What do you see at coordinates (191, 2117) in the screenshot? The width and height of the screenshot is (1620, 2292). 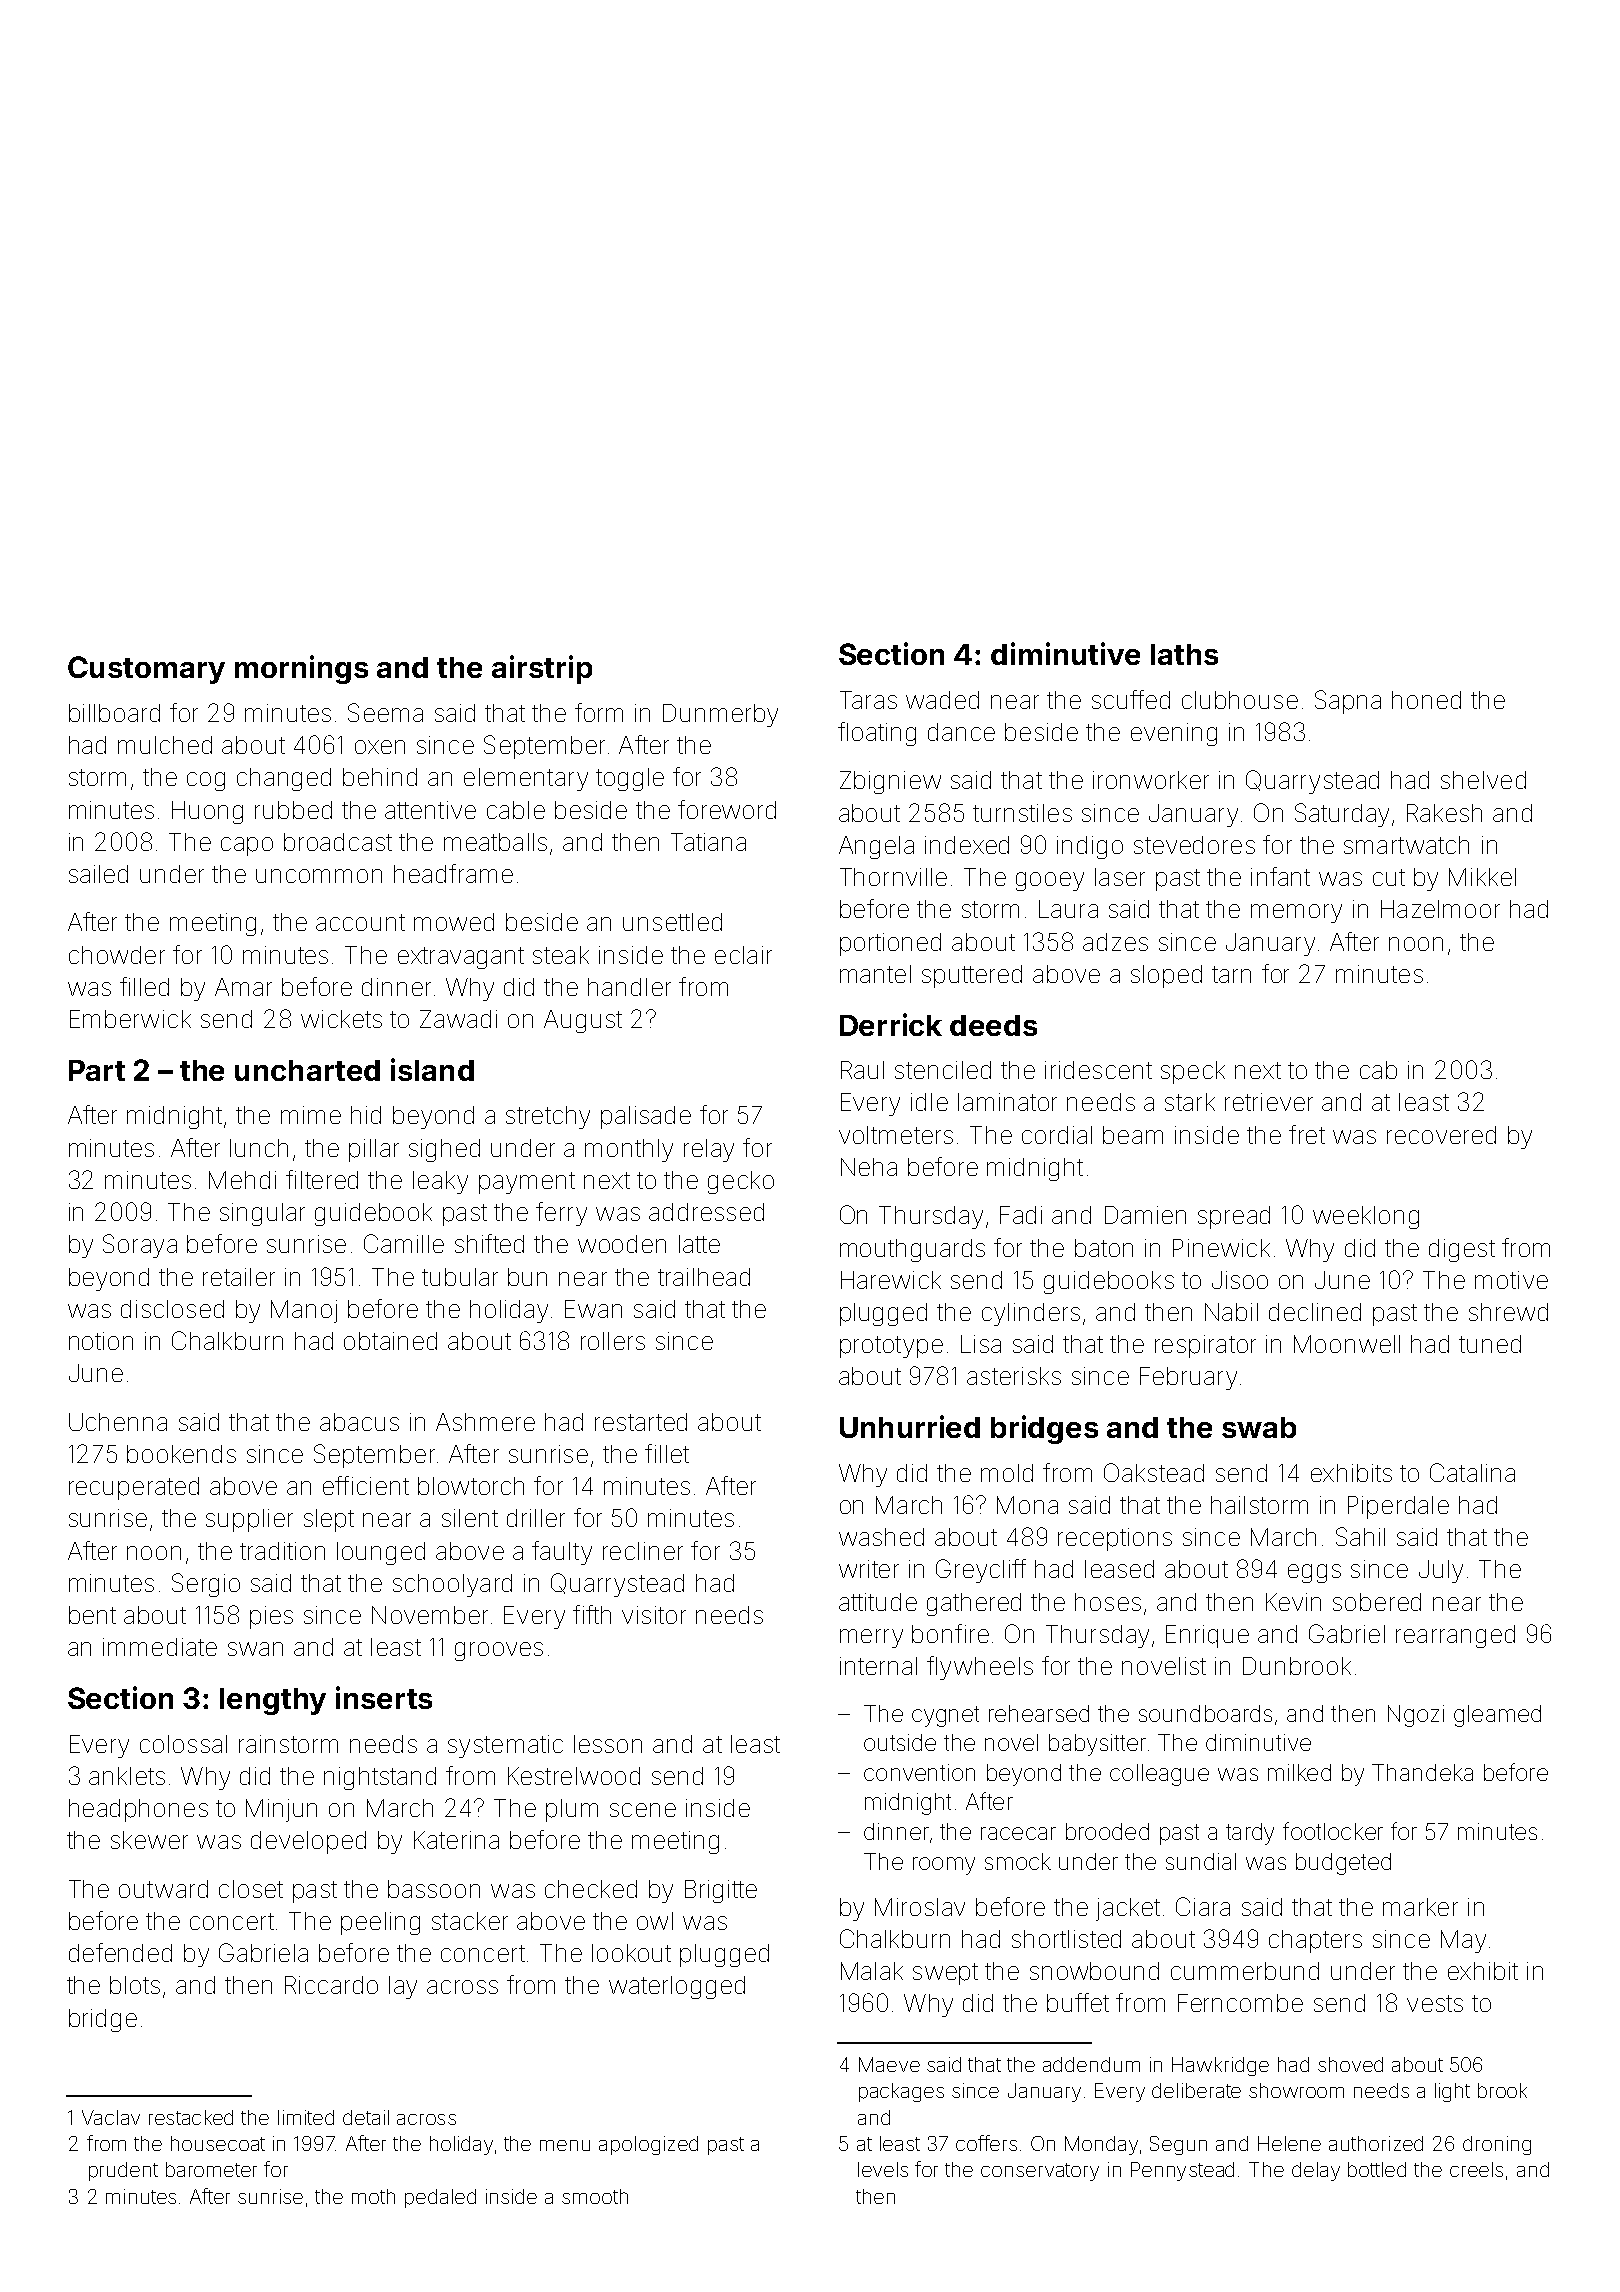 I see `restacked` at bounding box center [191, 2117].
